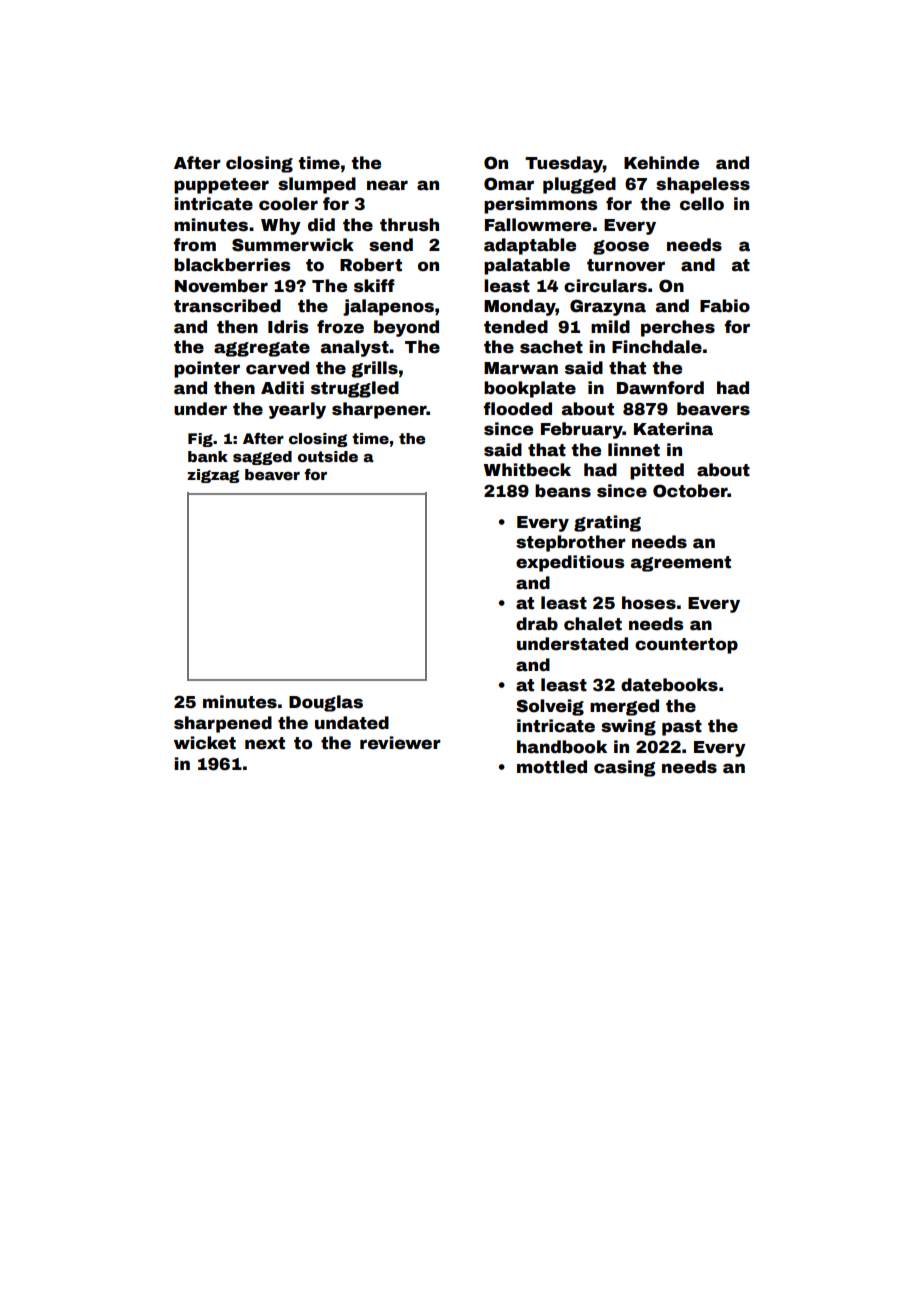 The image size is (924, 1311). Describe the element at coordinates (552, 767) in the image. I see `mottled` at that location.
